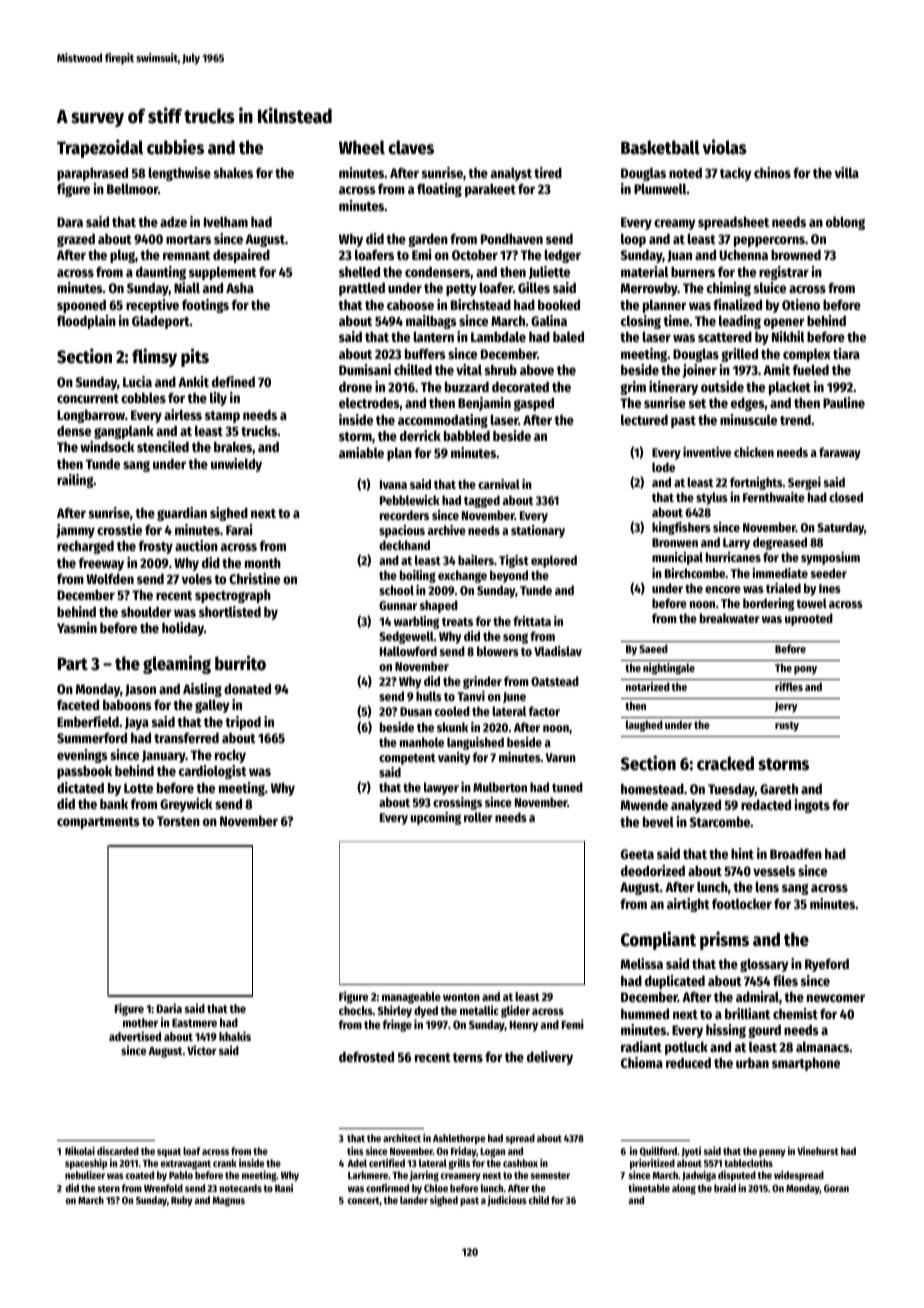 Image resolution: width=924 pixels, height=1308 pixels. I want to click on Trapezoidal, so click(100, 148).
